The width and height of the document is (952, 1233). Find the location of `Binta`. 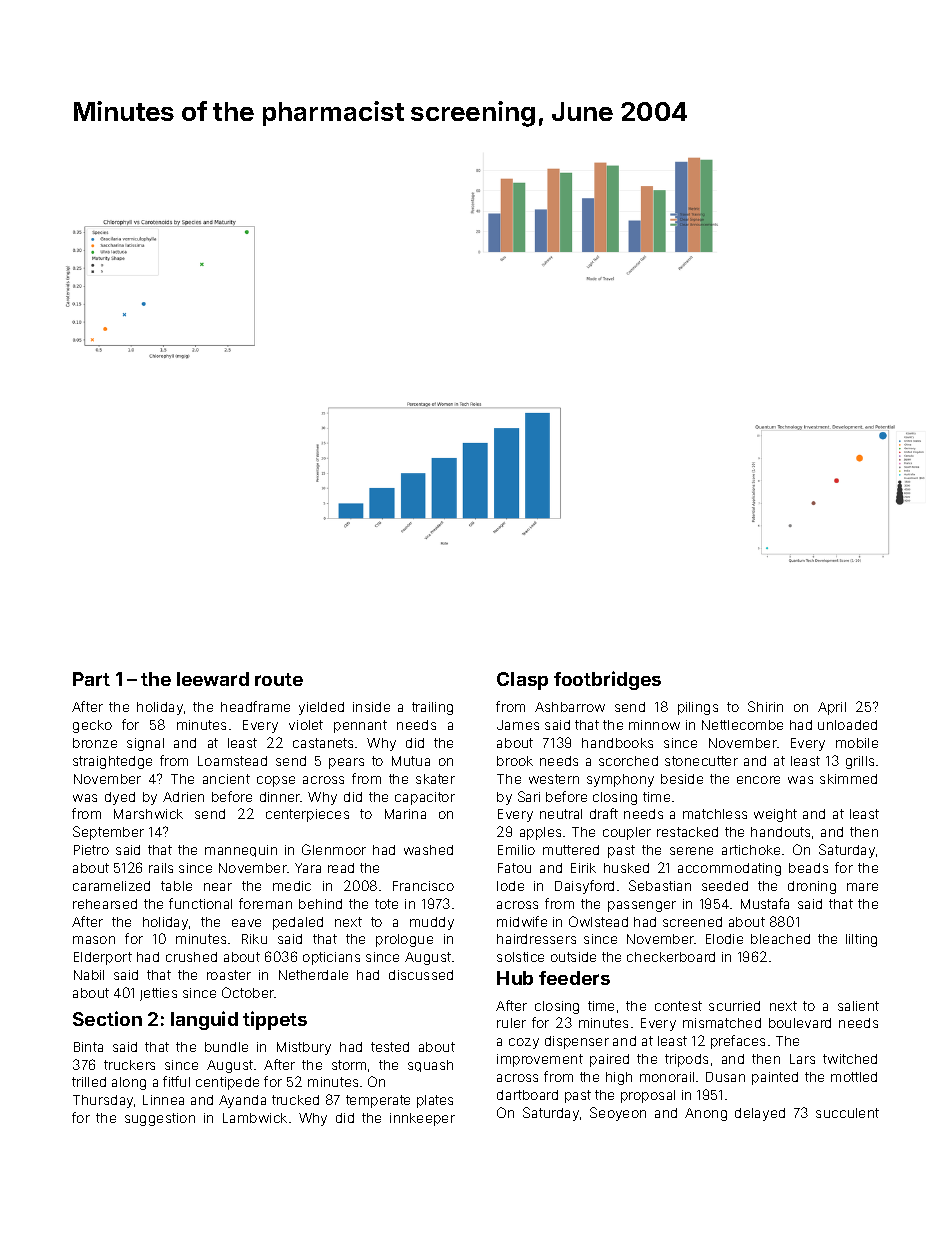

Binta is located at coordinates (88, 1047).
